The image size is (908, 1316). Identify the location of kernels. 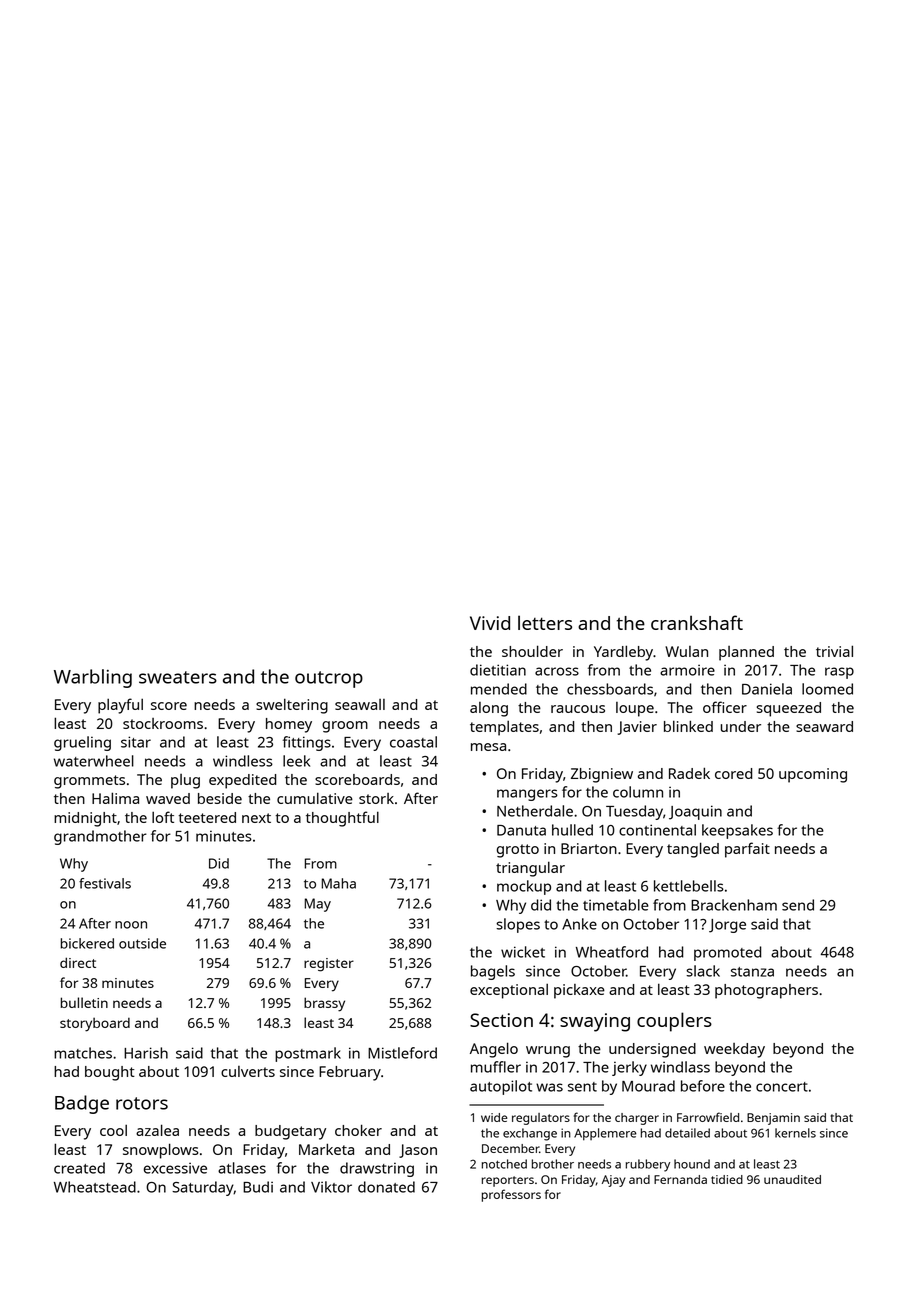
(795, 1133).
